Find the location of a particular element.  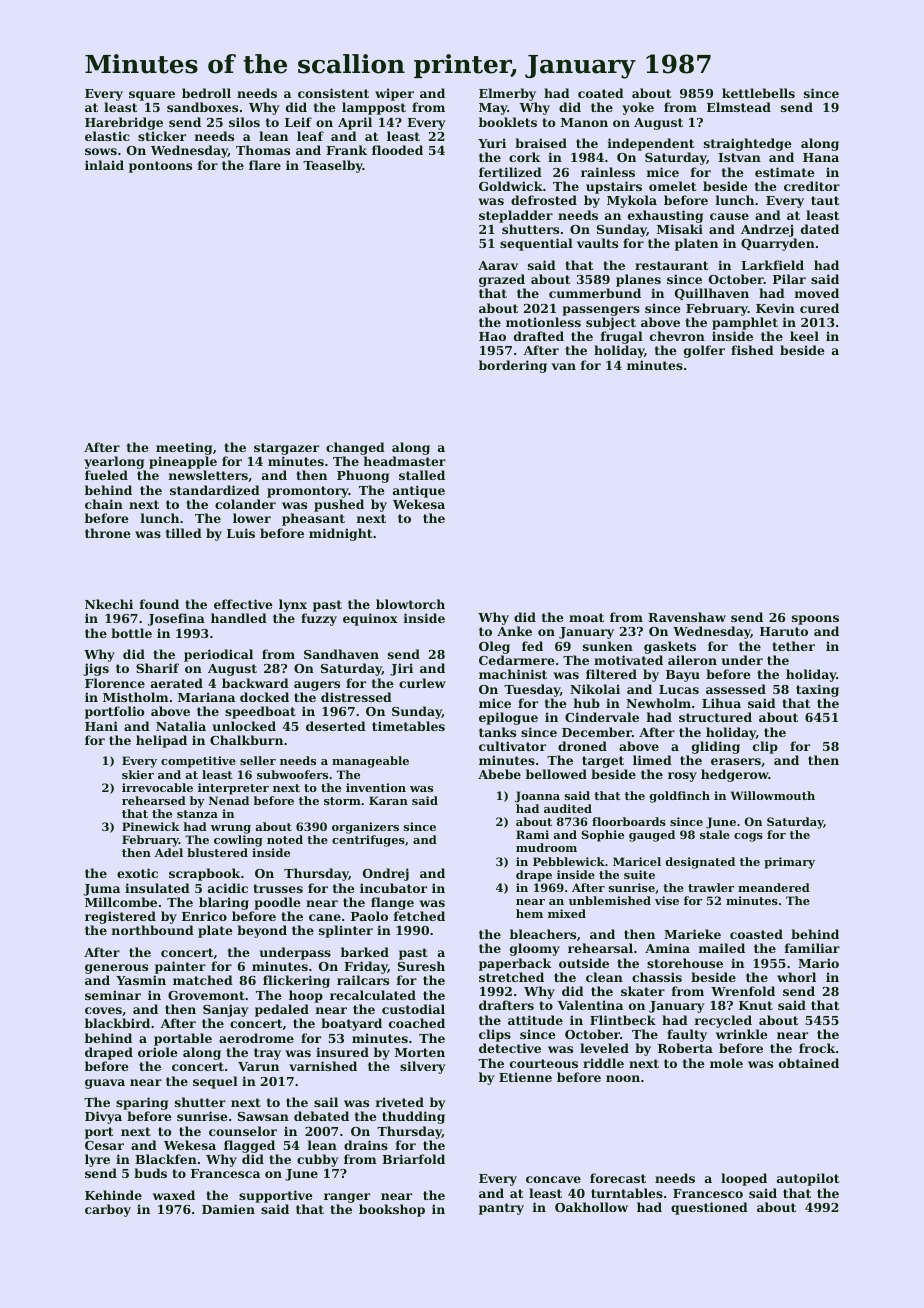

Suresh is located at coordinates (421, 966).
